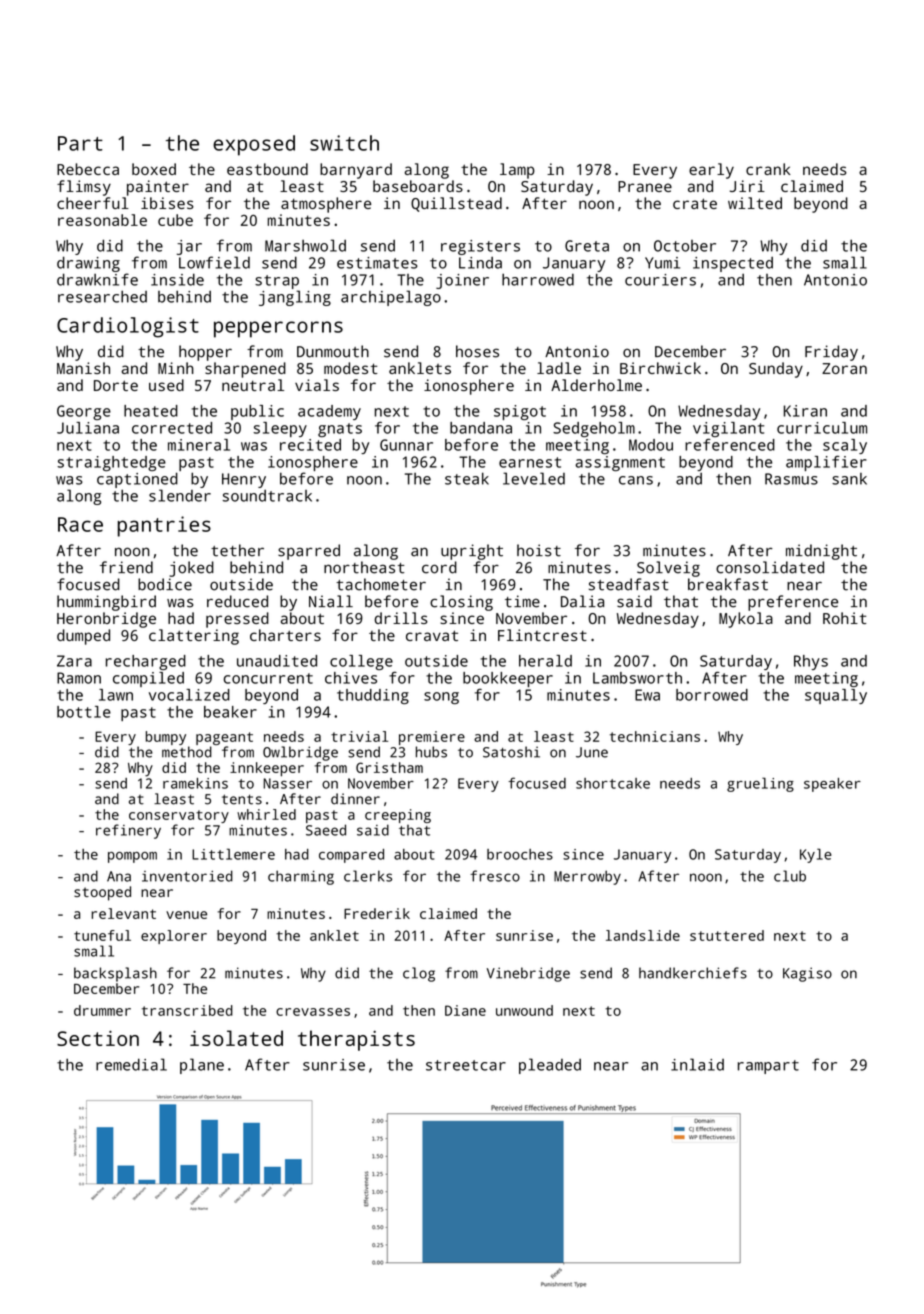  I want to click on leveled, so click(534, 478).
